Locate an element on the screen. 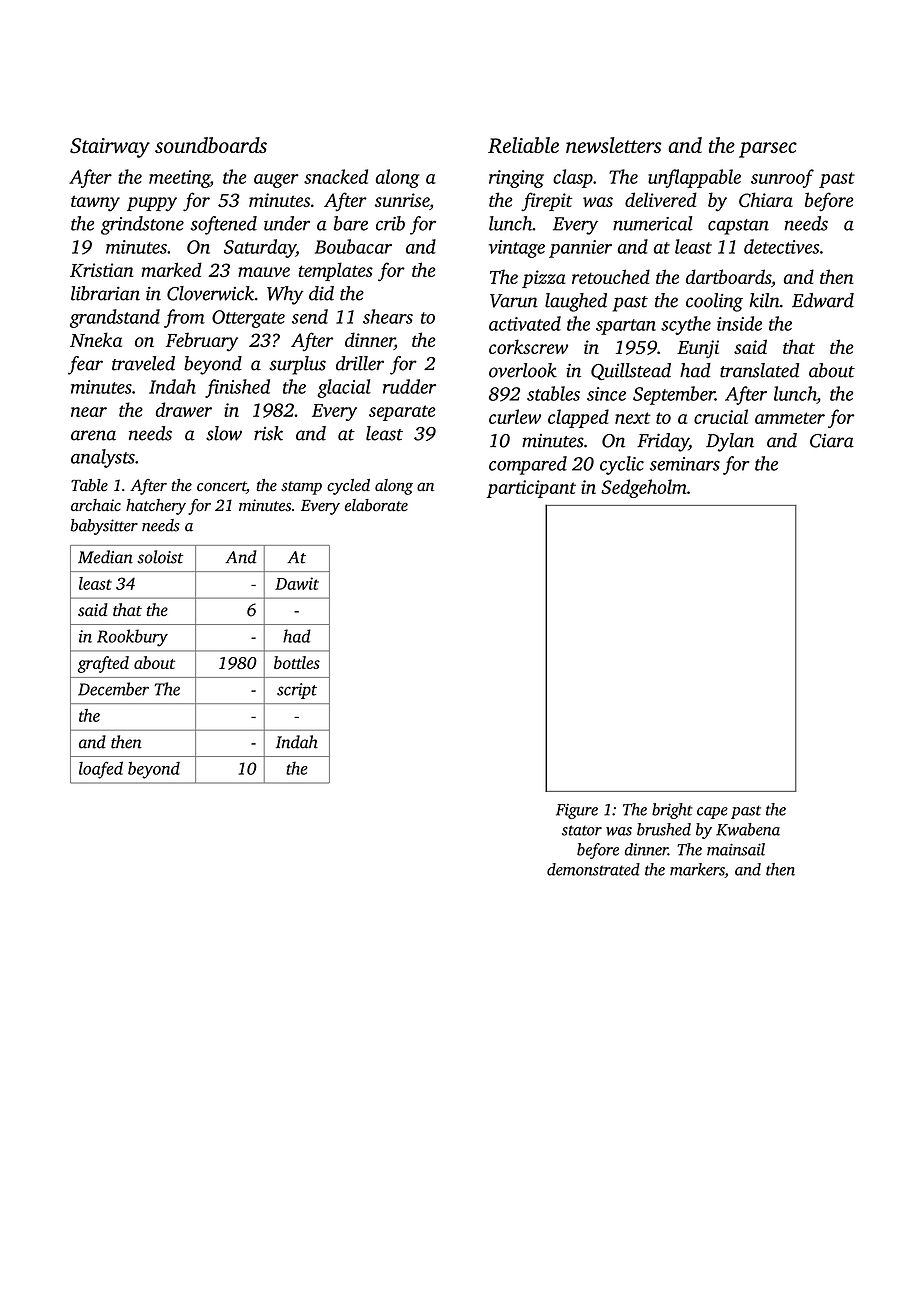  marked is located at coordinates (171, 269).
